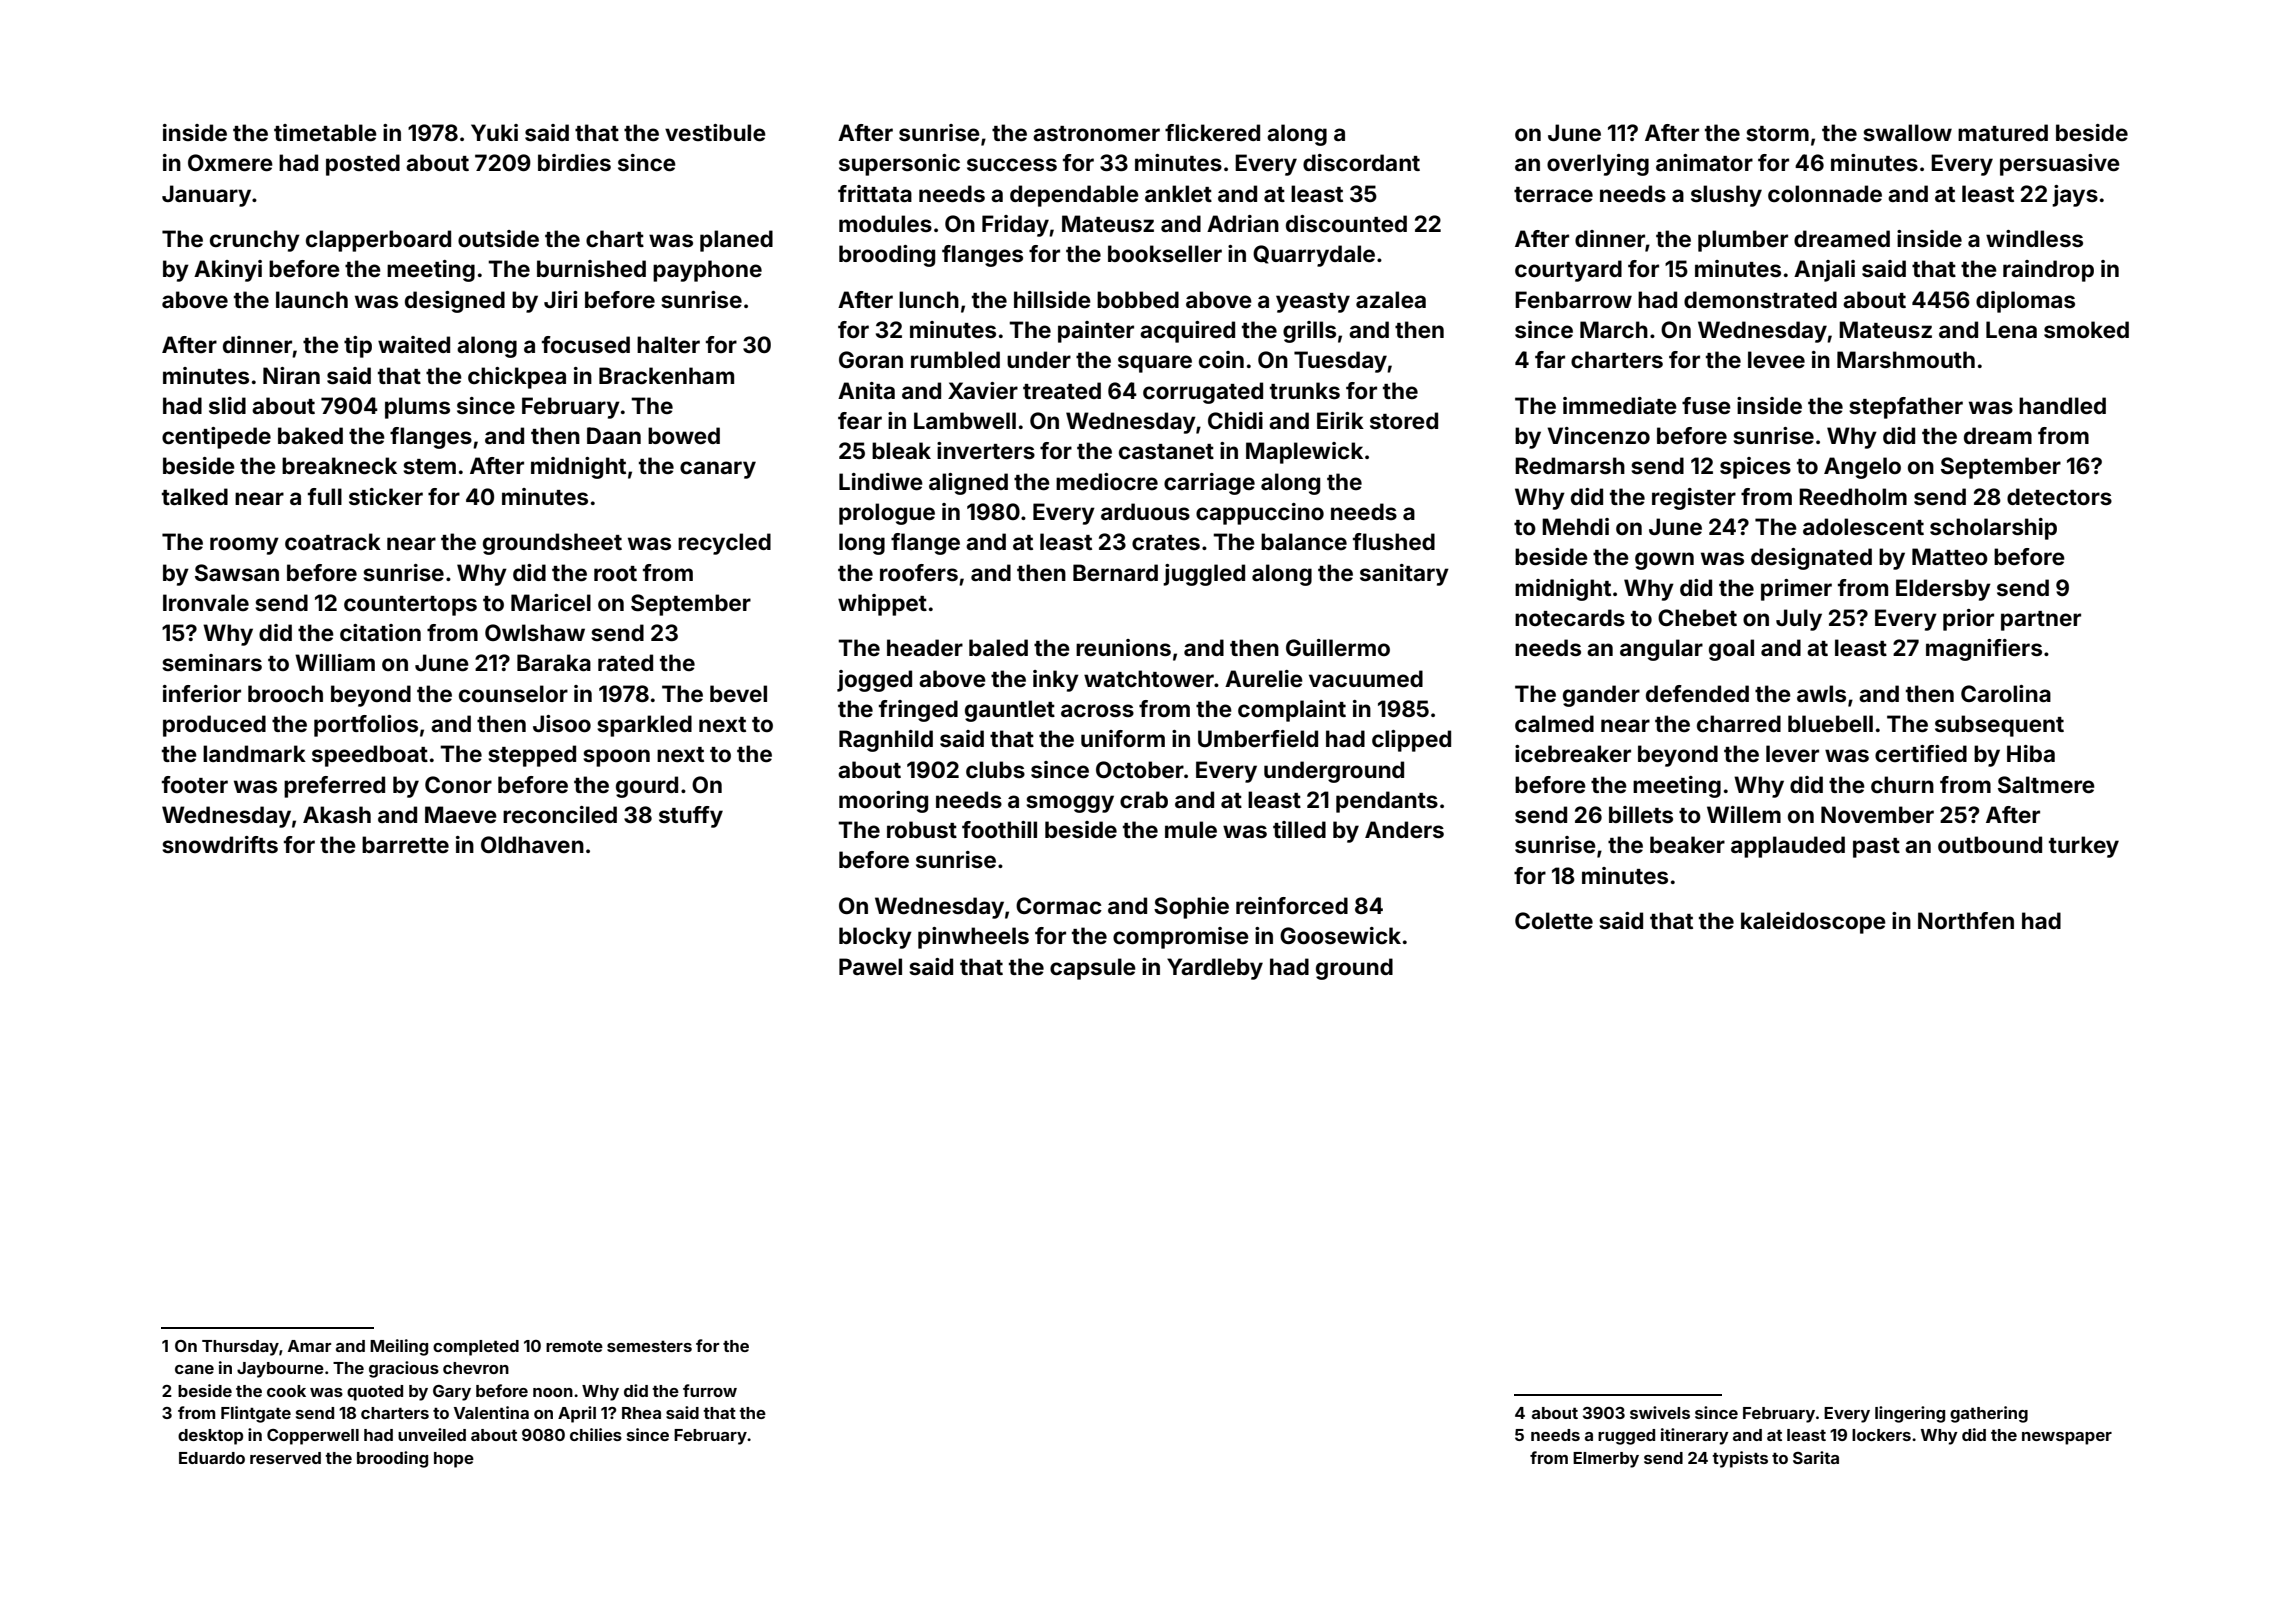  What do you see at coordinates (2003, 132) in the document?
I see `matured` at bounding box center [2003, 132].
